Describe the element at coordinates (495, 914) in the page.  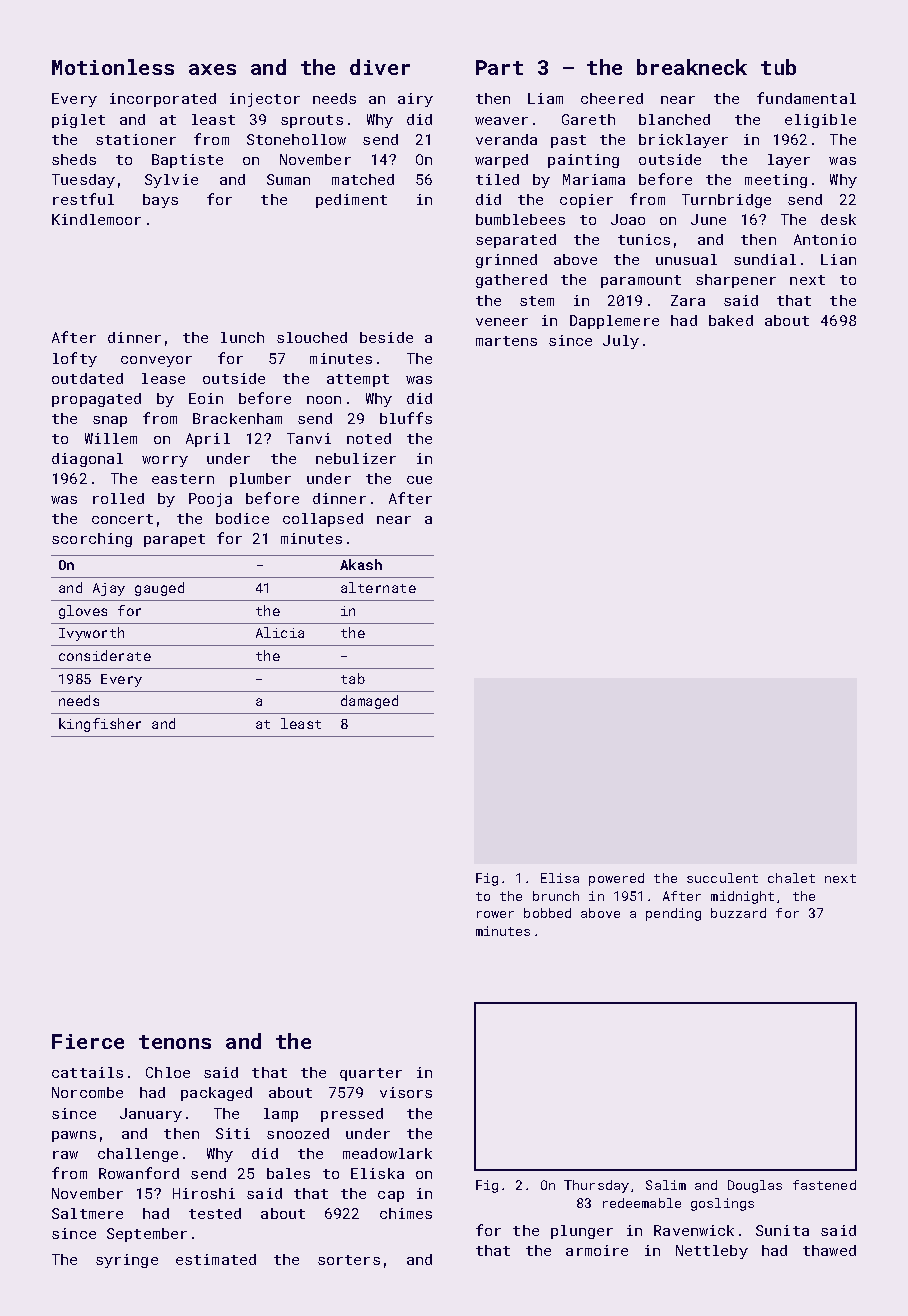
I see `rower` at that location.
